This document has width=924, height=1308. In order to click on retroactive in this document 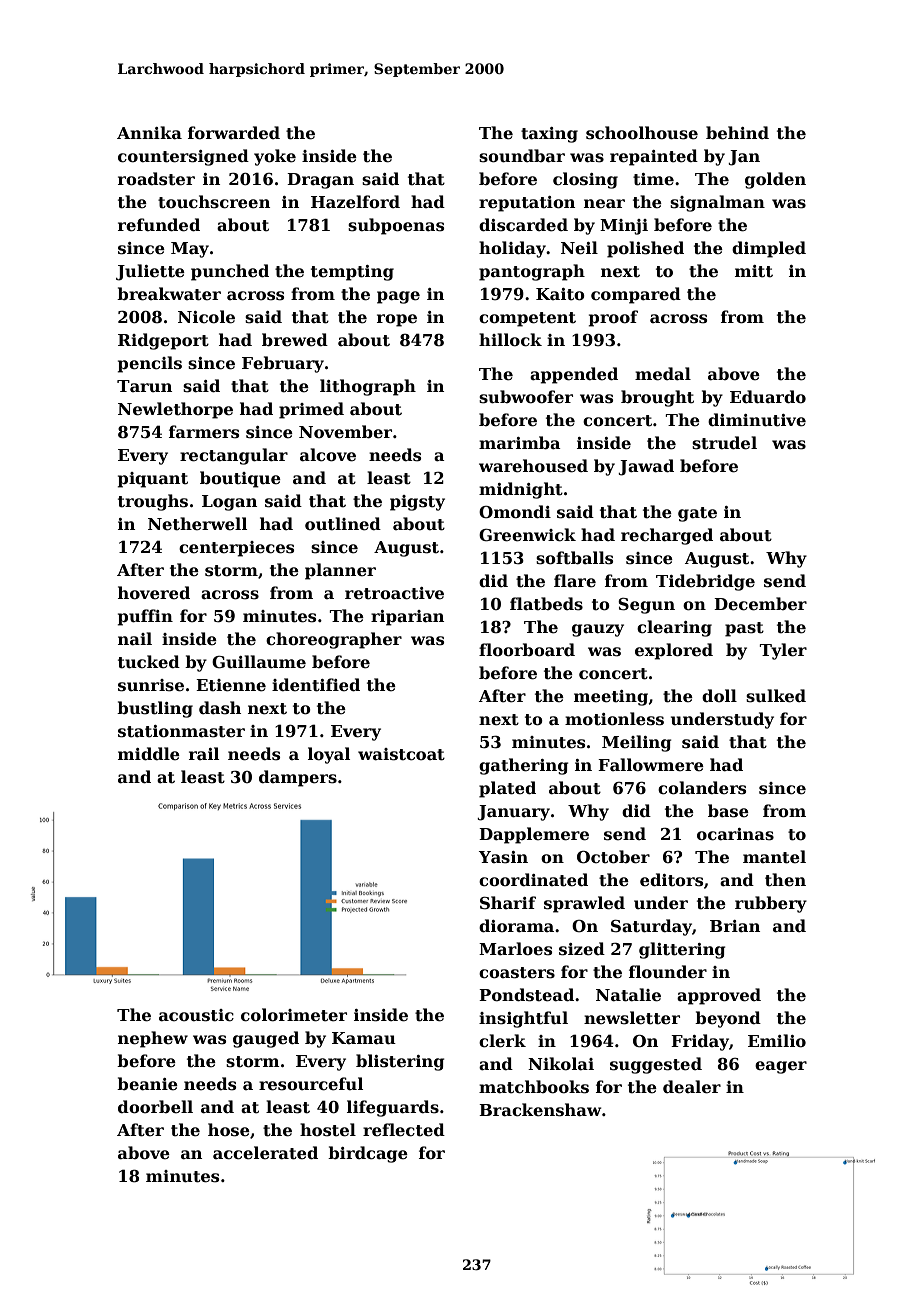, I will do `click(394, 593)`.
